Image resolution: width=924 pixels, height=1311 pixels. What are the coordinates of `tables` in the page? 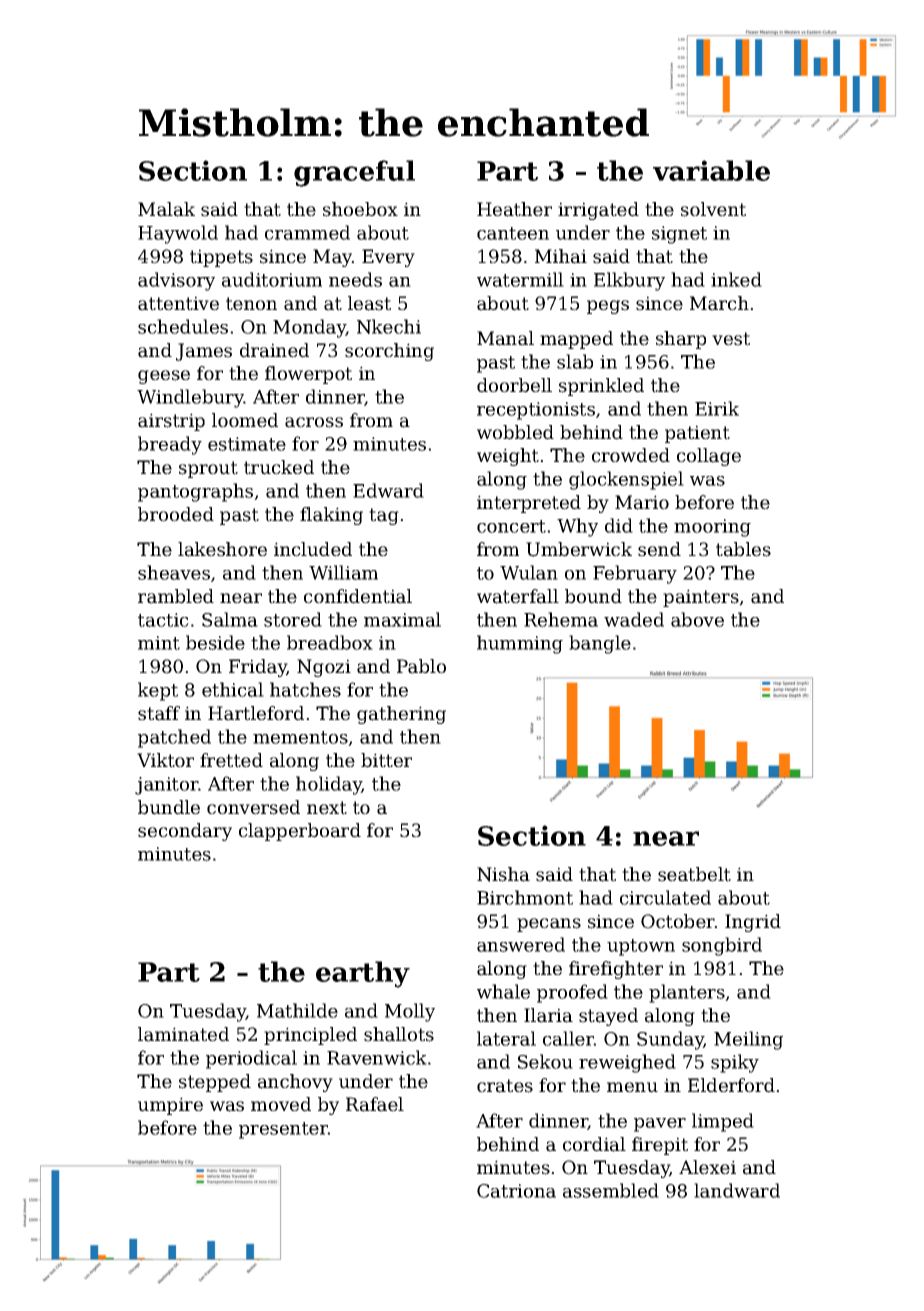 It's located at (743, 549).
